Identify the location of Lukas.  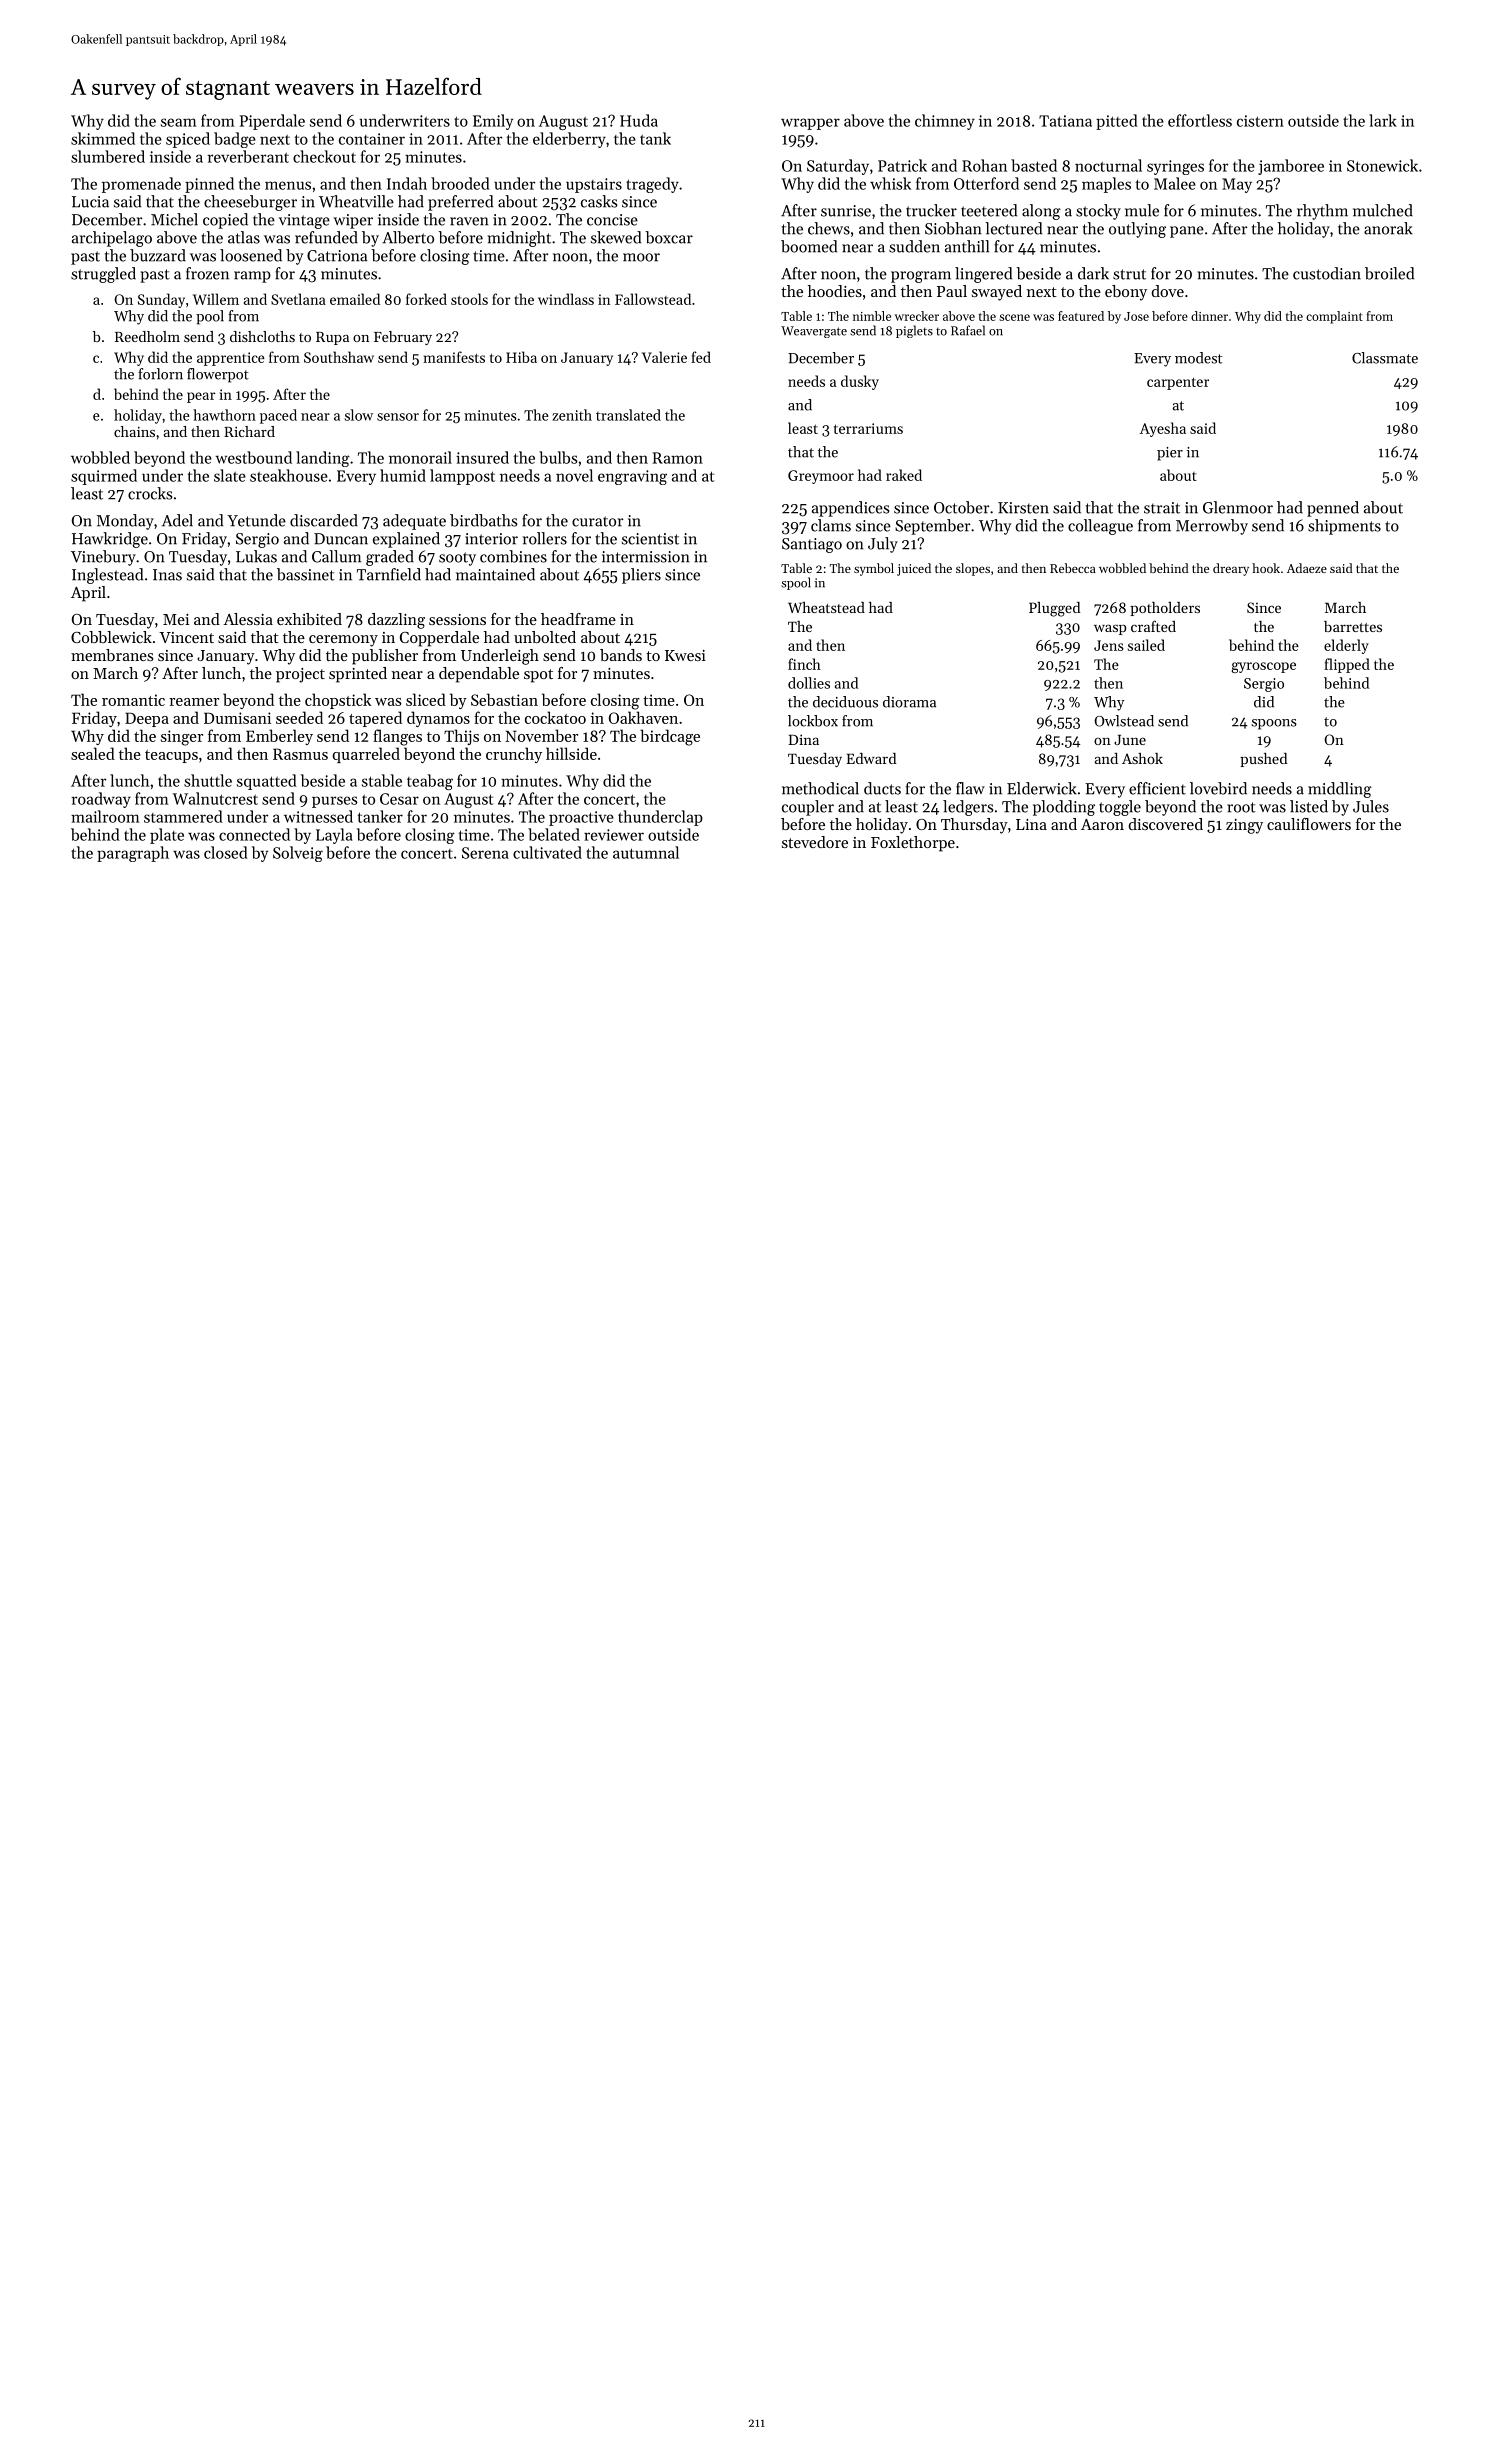
(256, 556).
